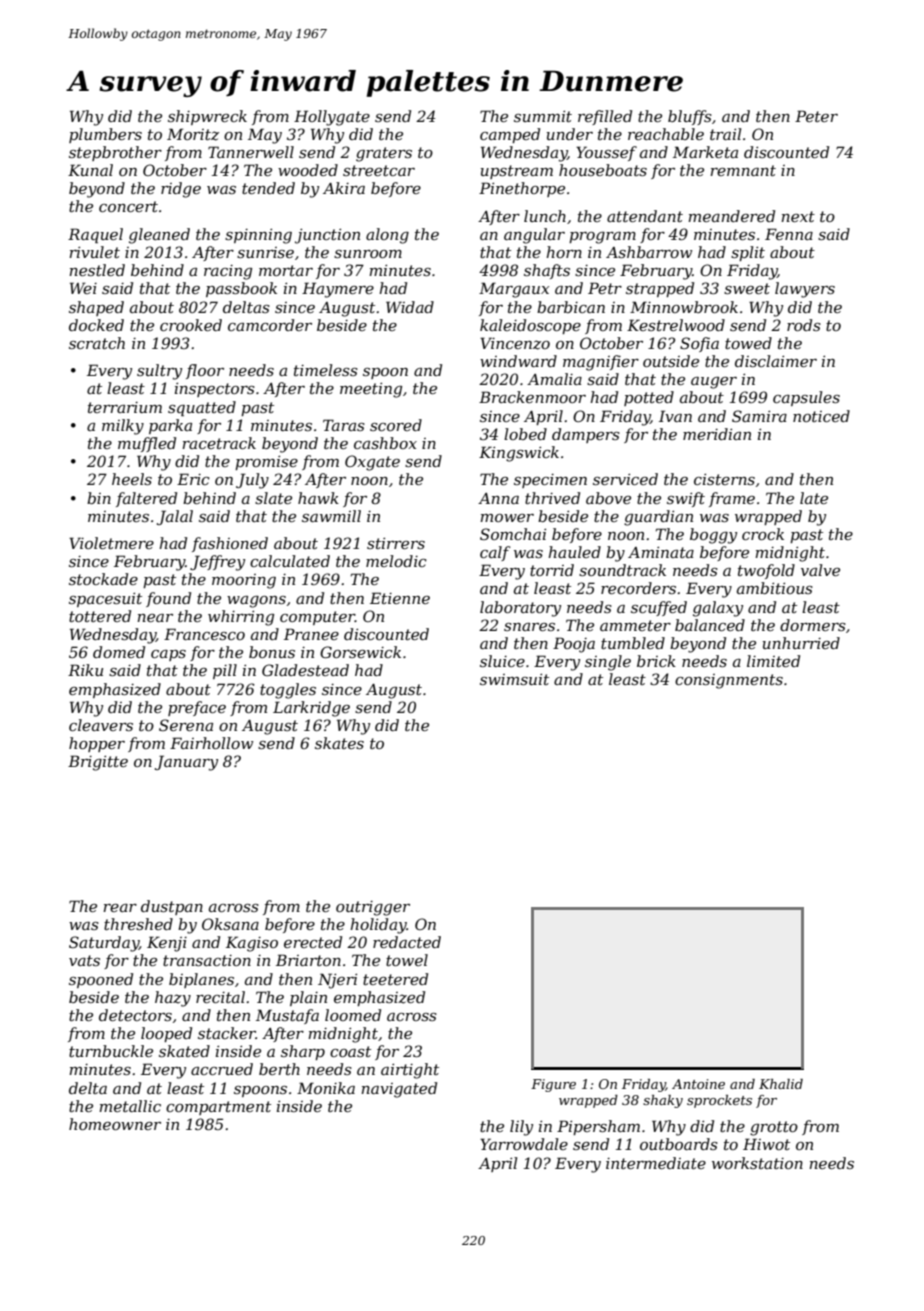  Describe the element at coordinates (385, 443) in the screenshot. I see `cashbox` at that location.
